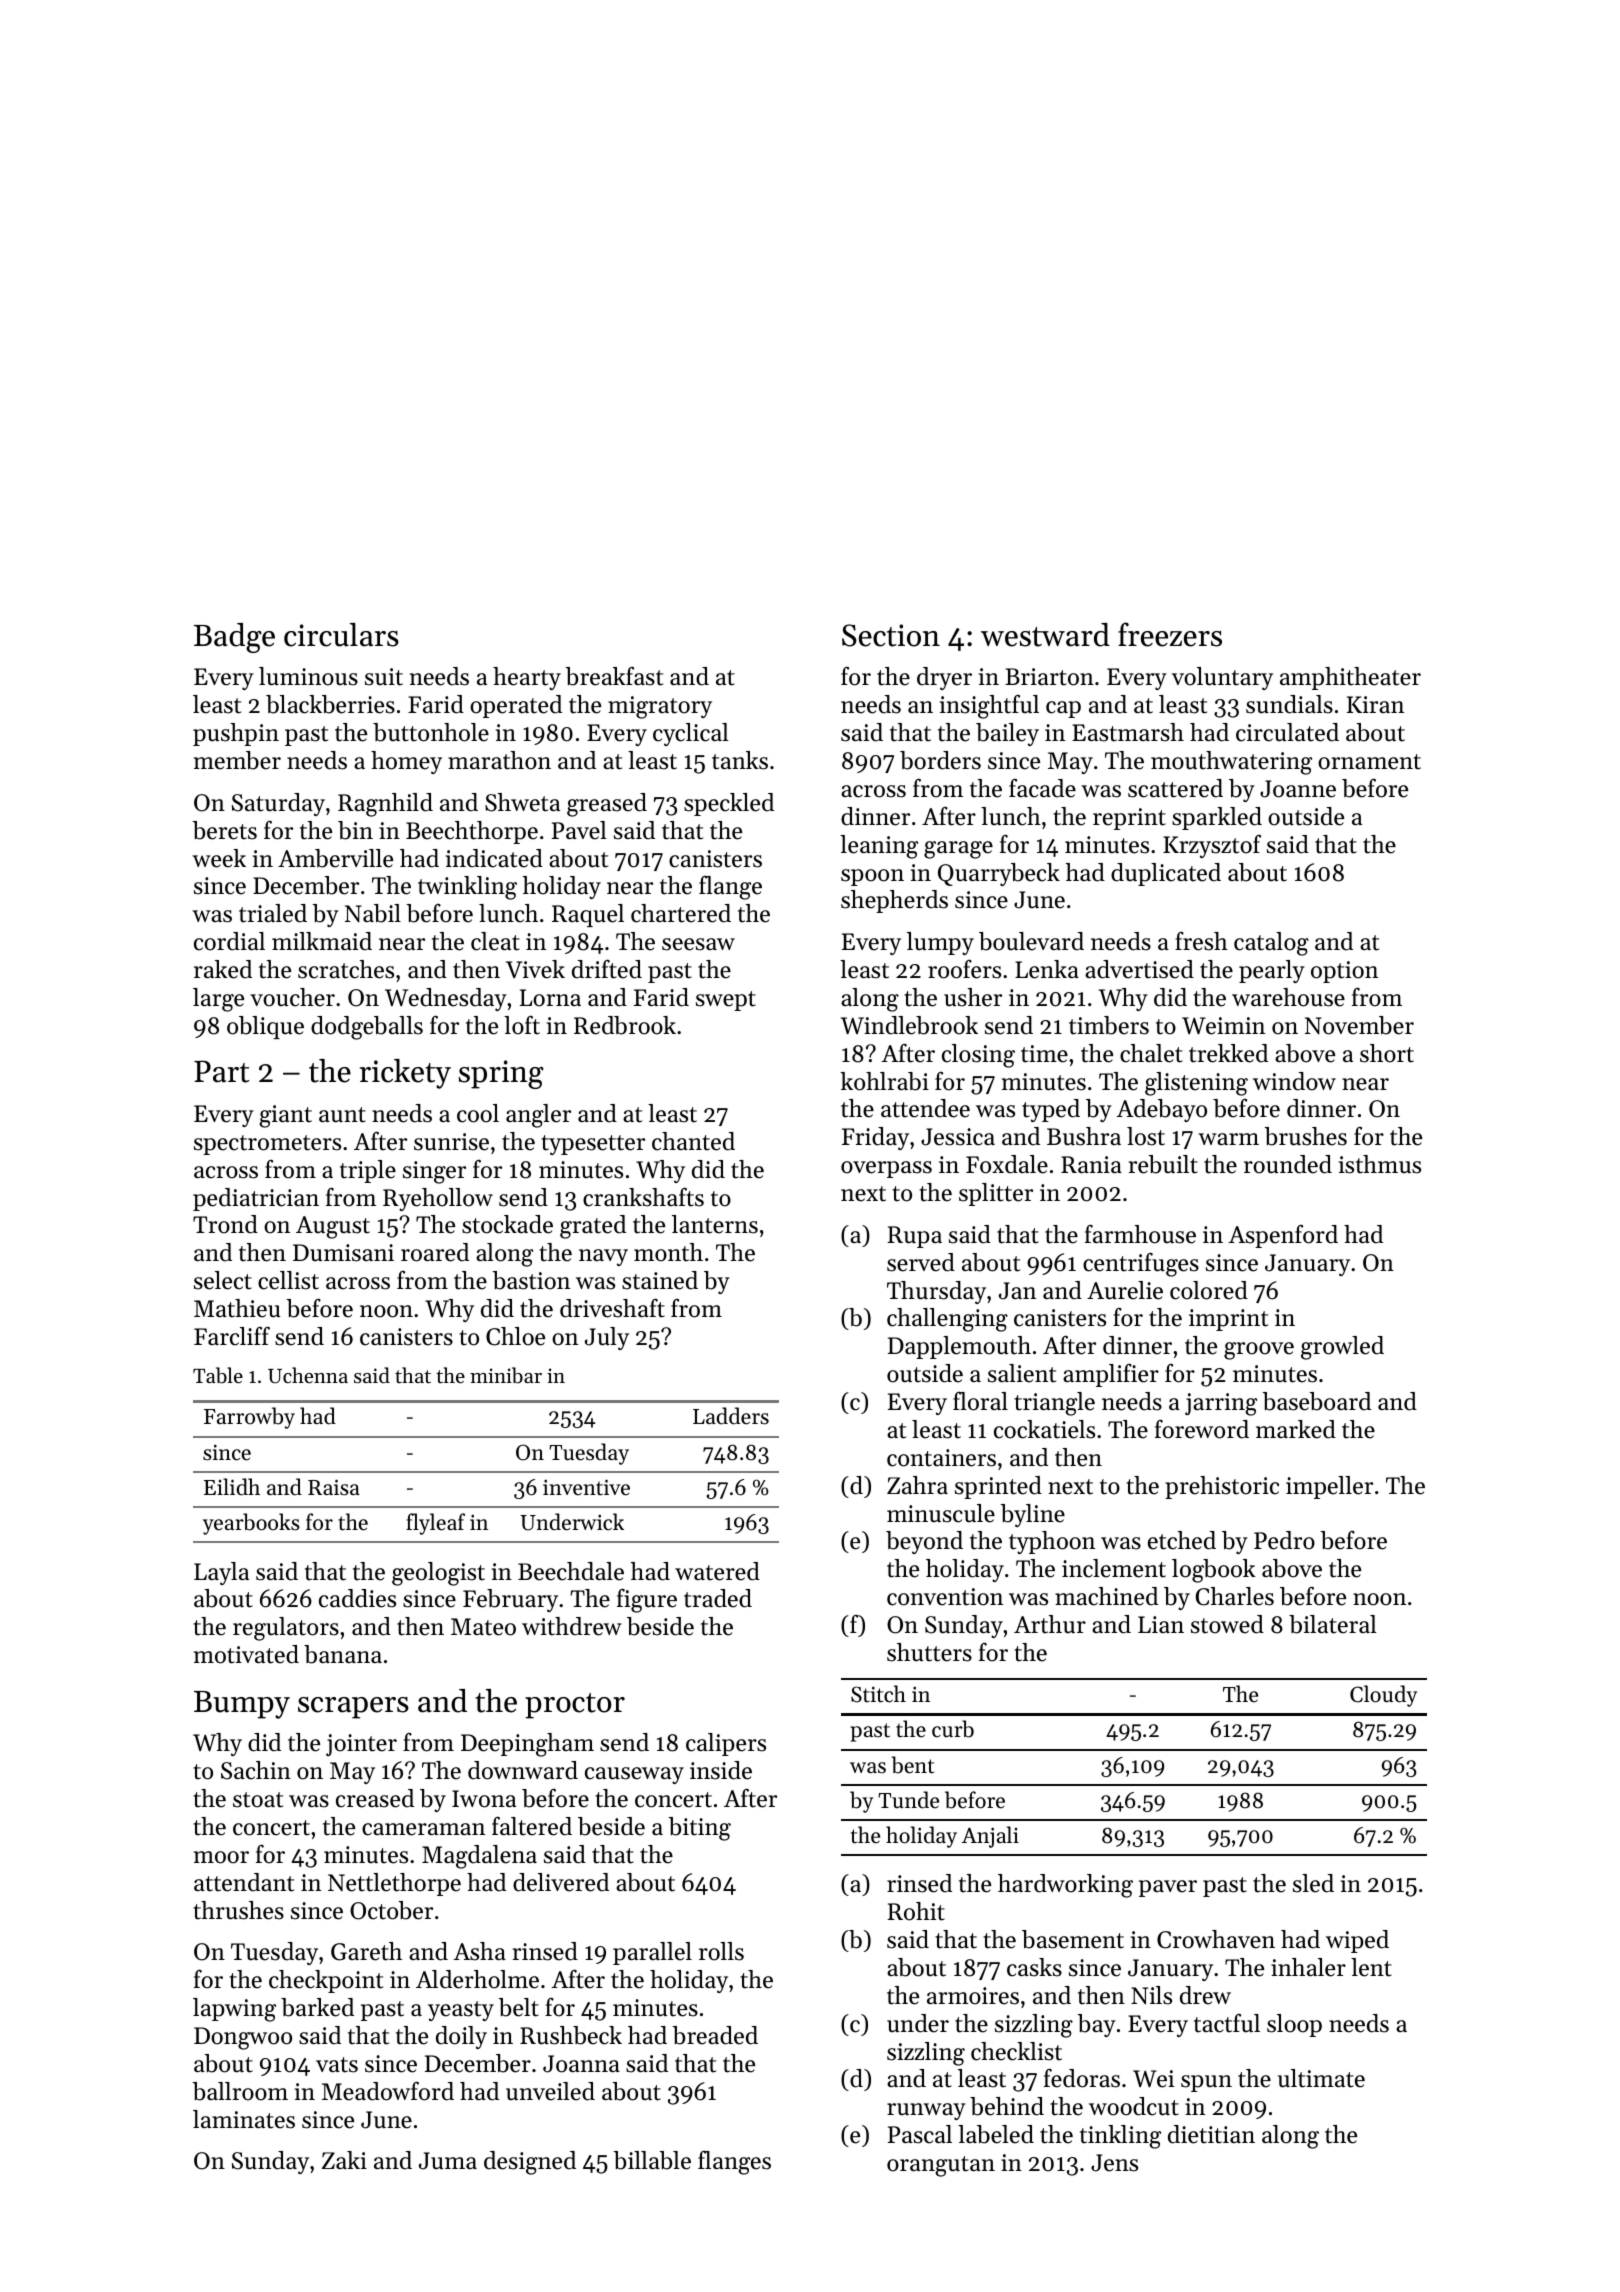 This screenshot has height=2292, width=1620. Describe the element at coordinates (990, 1837) in the screenshot. I see `Anjali` at that location.
